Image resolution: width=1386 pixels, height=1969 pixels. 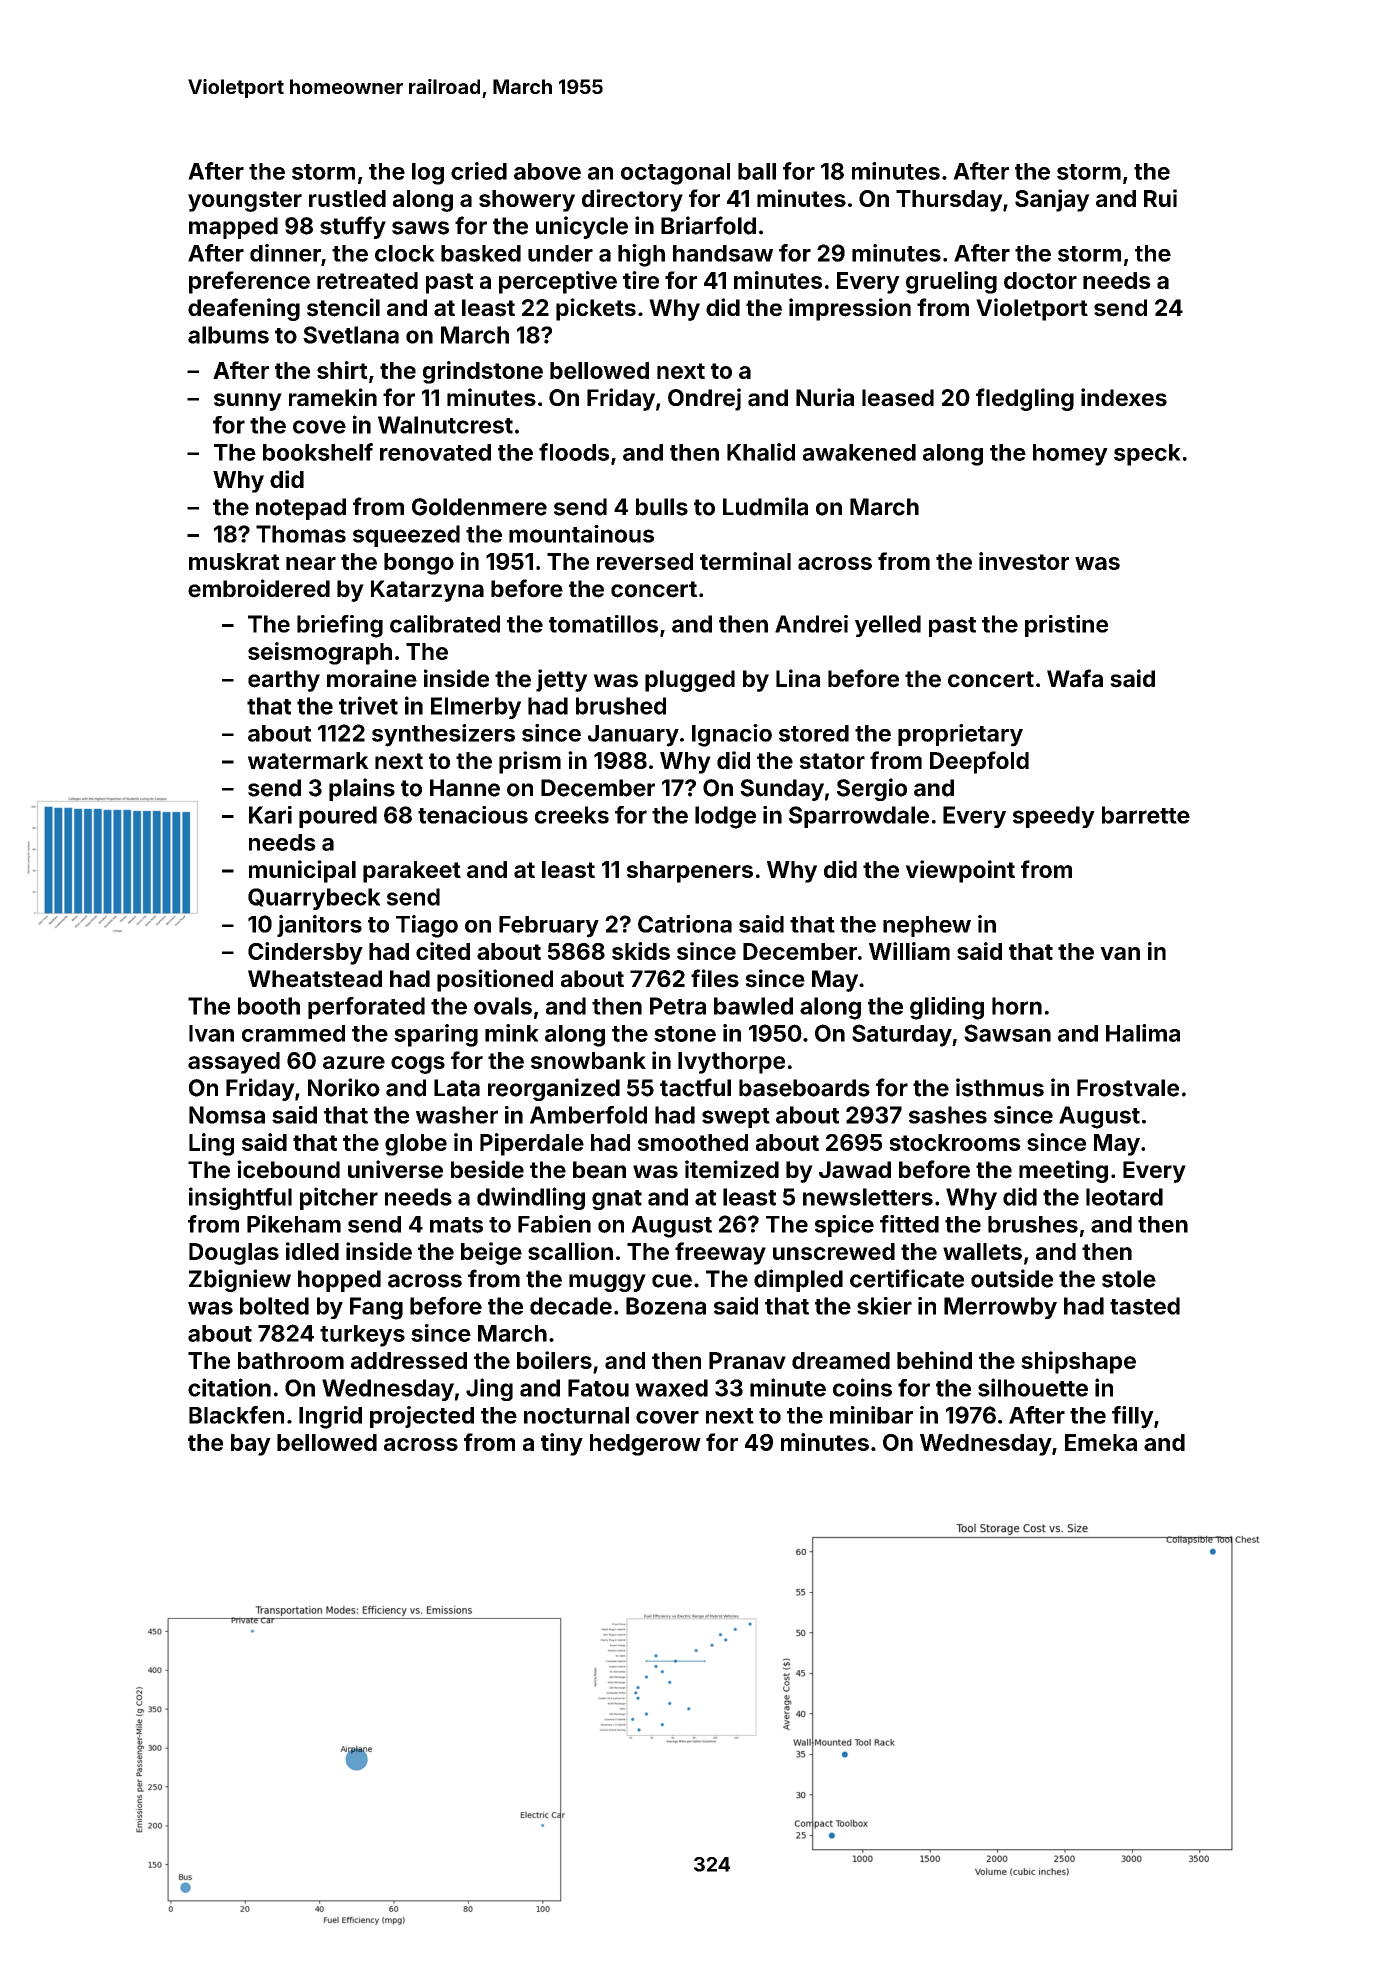 I want to click on beige, so click(x=491, y=1253).
